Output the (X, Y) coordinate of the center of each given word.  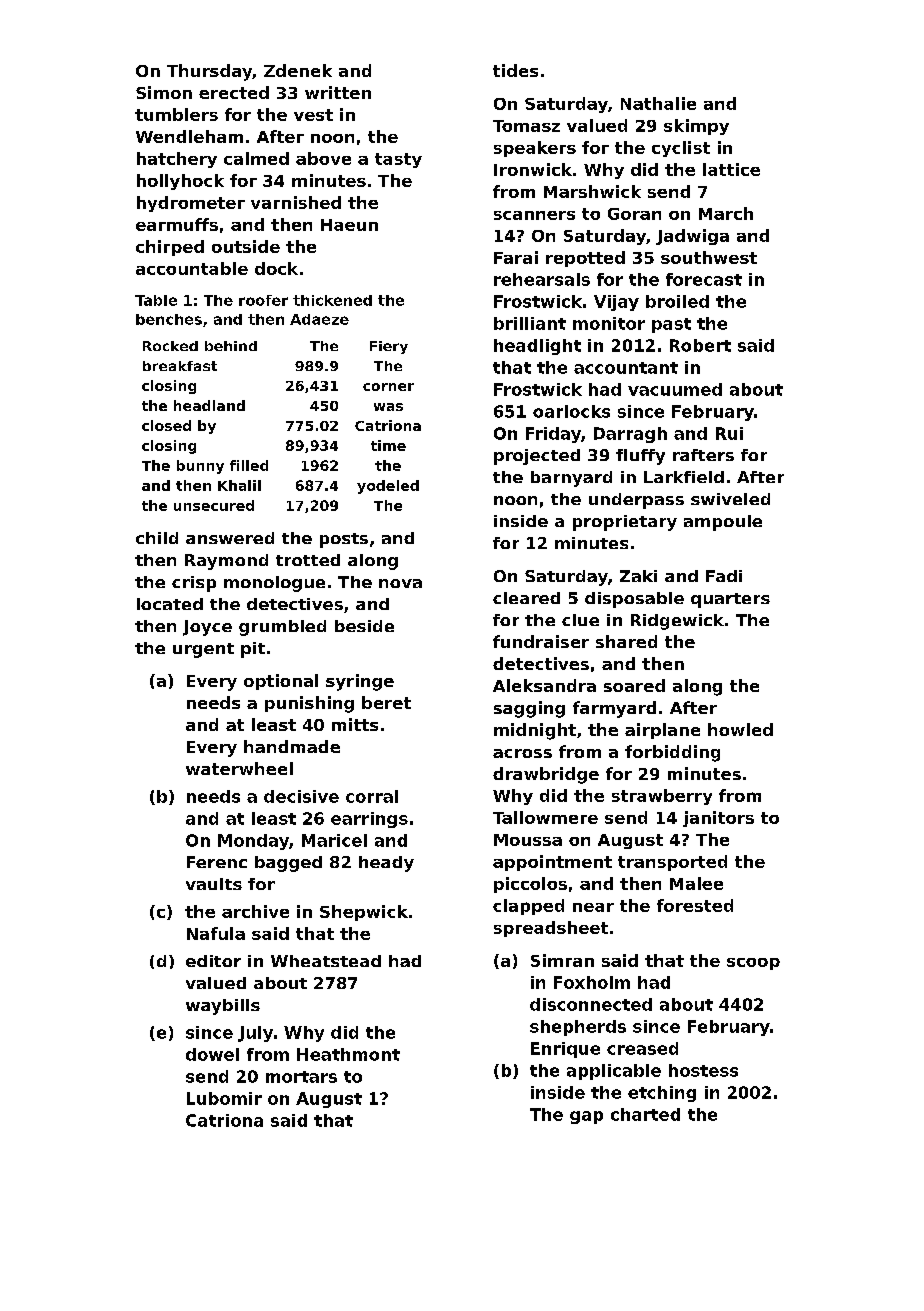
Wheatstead (326, 961)
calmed (256, 158)
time (388, 445)
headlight (537, 347)
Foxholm (592, 982)
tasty (398, 160)
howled (740, 729)
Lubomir (224, 1098)
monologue (274, 584)
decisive (301, 796)
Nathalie (658, 103)
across (522, 753)
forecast (704, 279)
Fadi (724, 576)
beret (386, 702)
